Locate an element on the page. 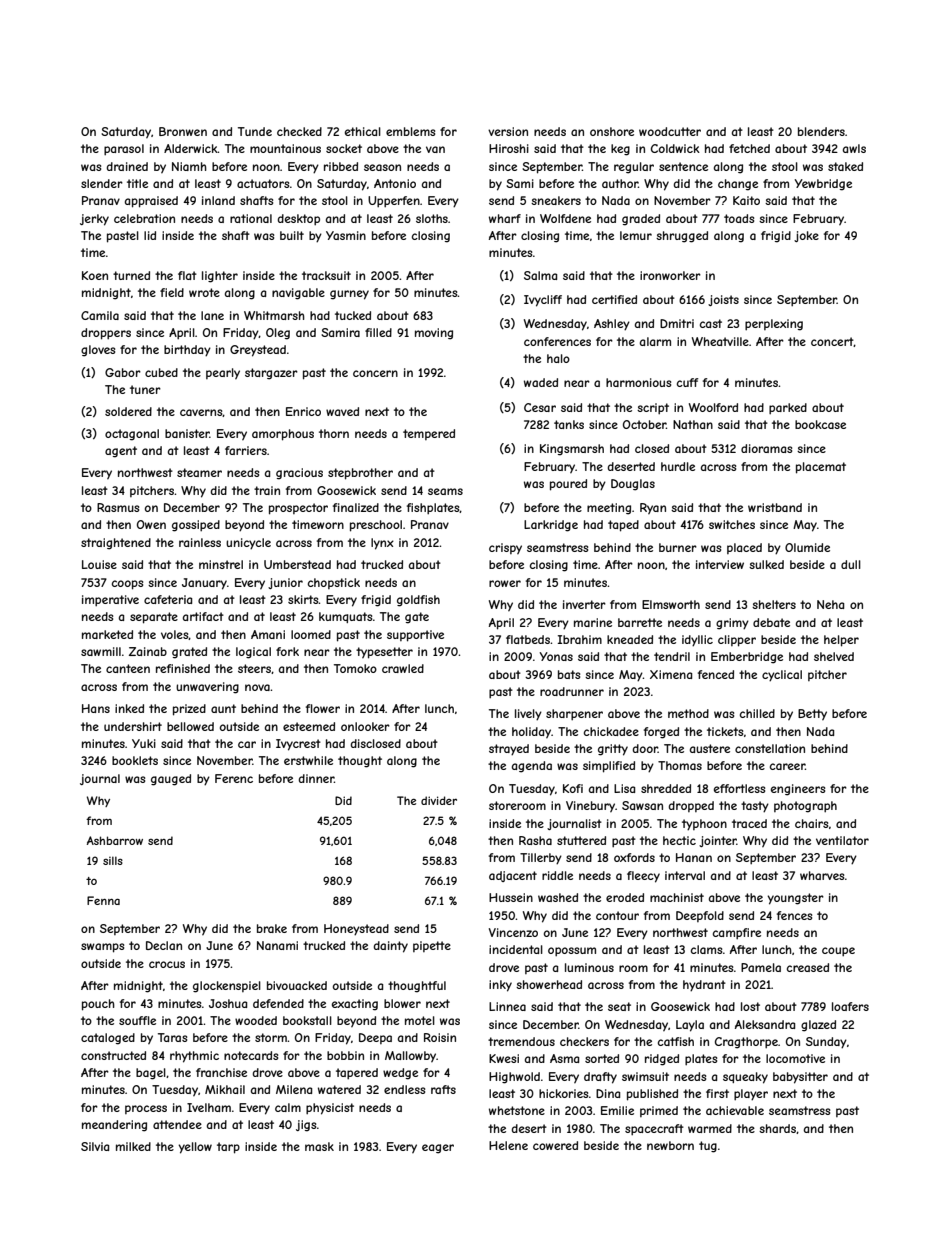  blenders is located at coordinates (821, 131).
